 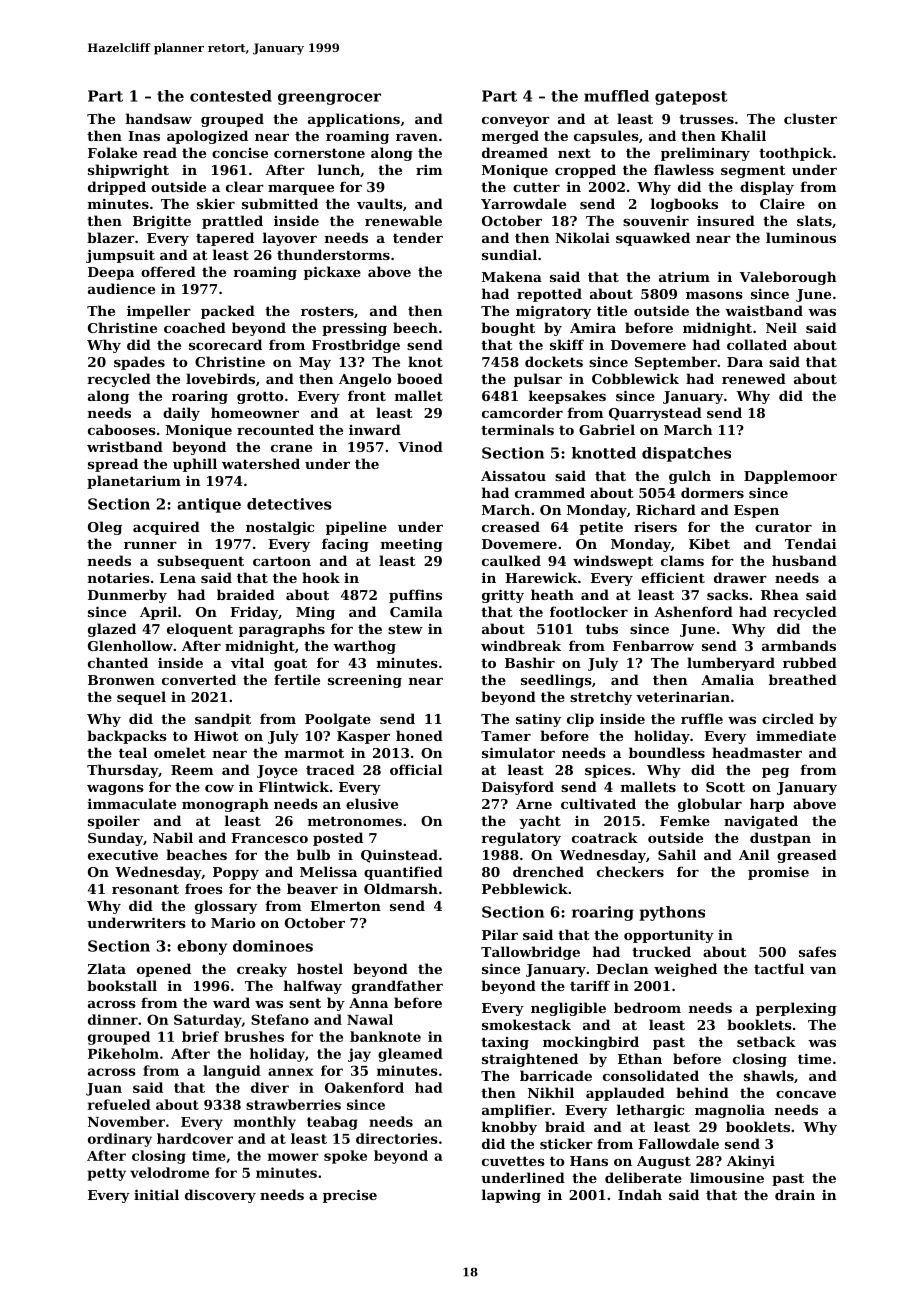 I want to click on initial, so click(x=156, y=1194).
